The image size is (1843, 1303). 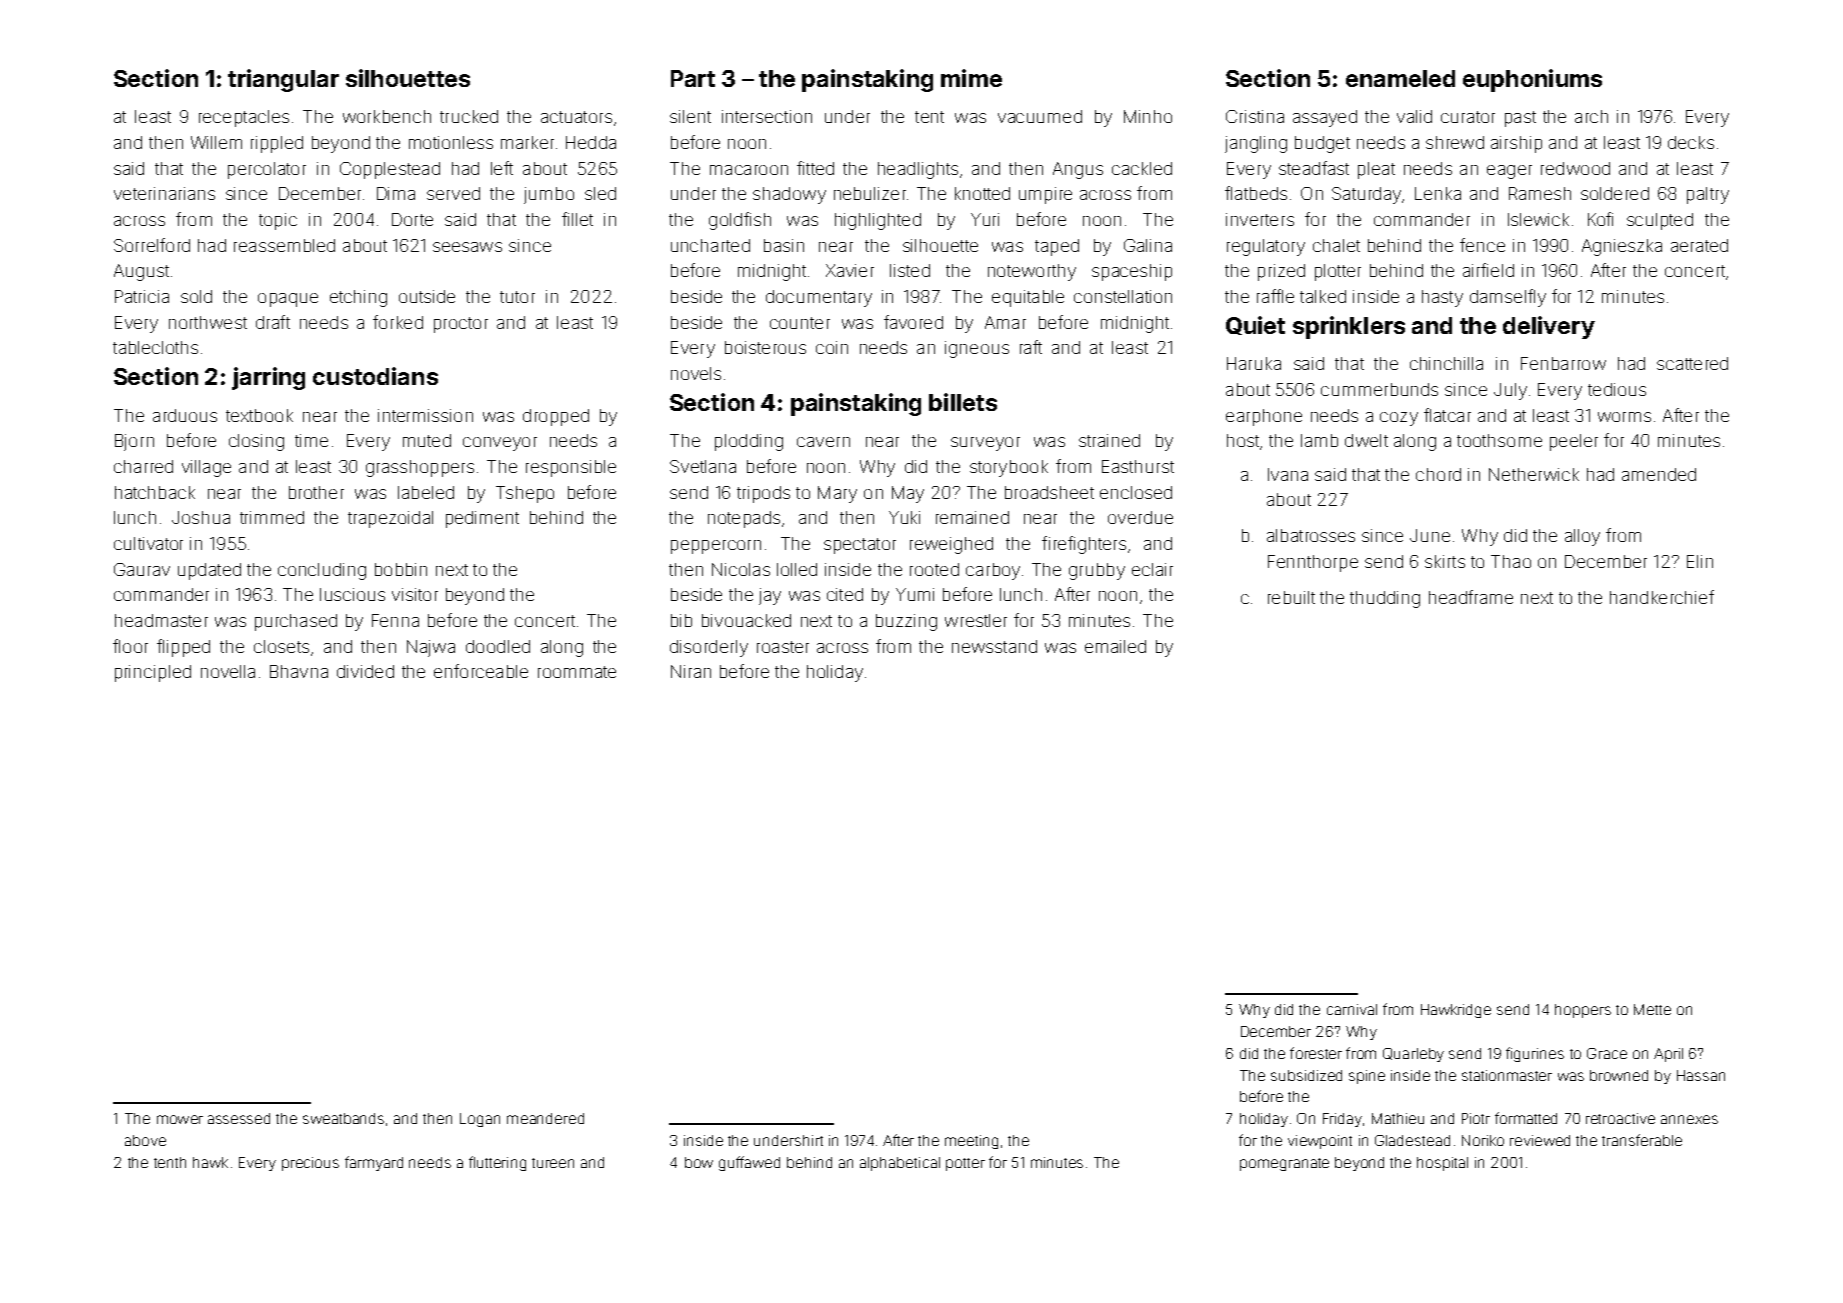 I want to click on April, so click(x=1668, y=1055).
